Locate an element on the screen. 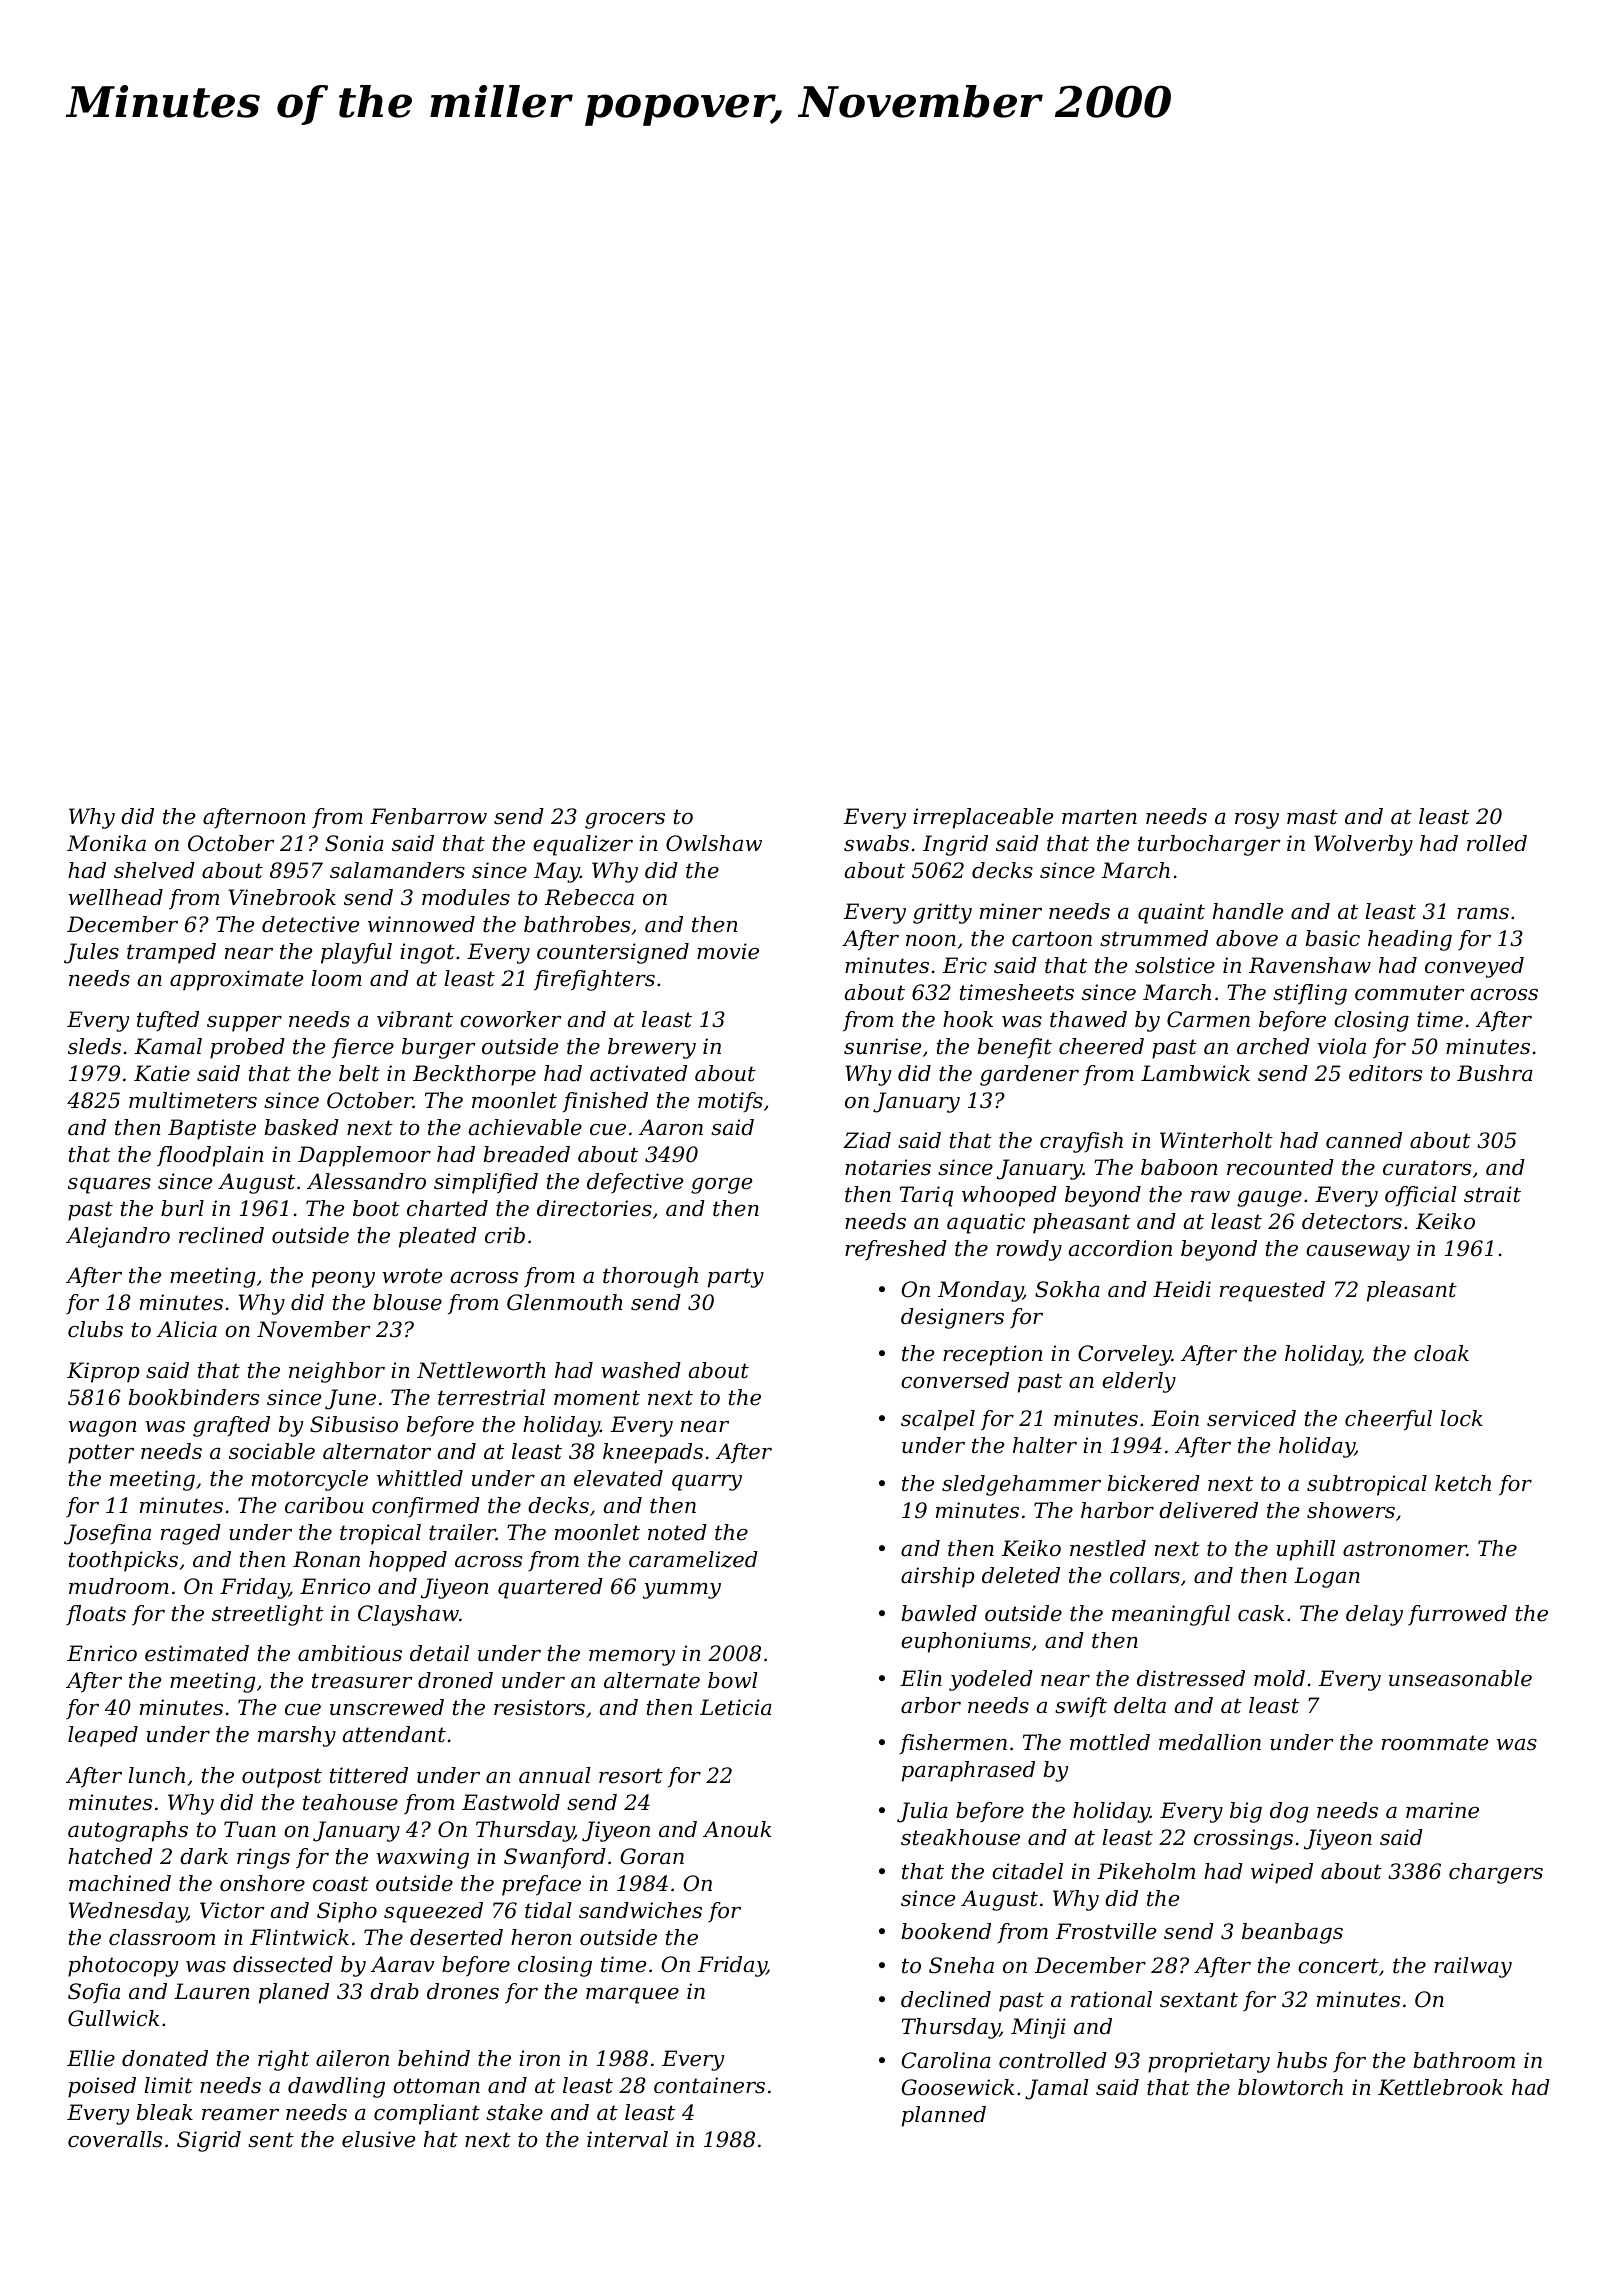 This screenshot has width=1620, height=2292. directories is located at coordinates (594, 1208).
